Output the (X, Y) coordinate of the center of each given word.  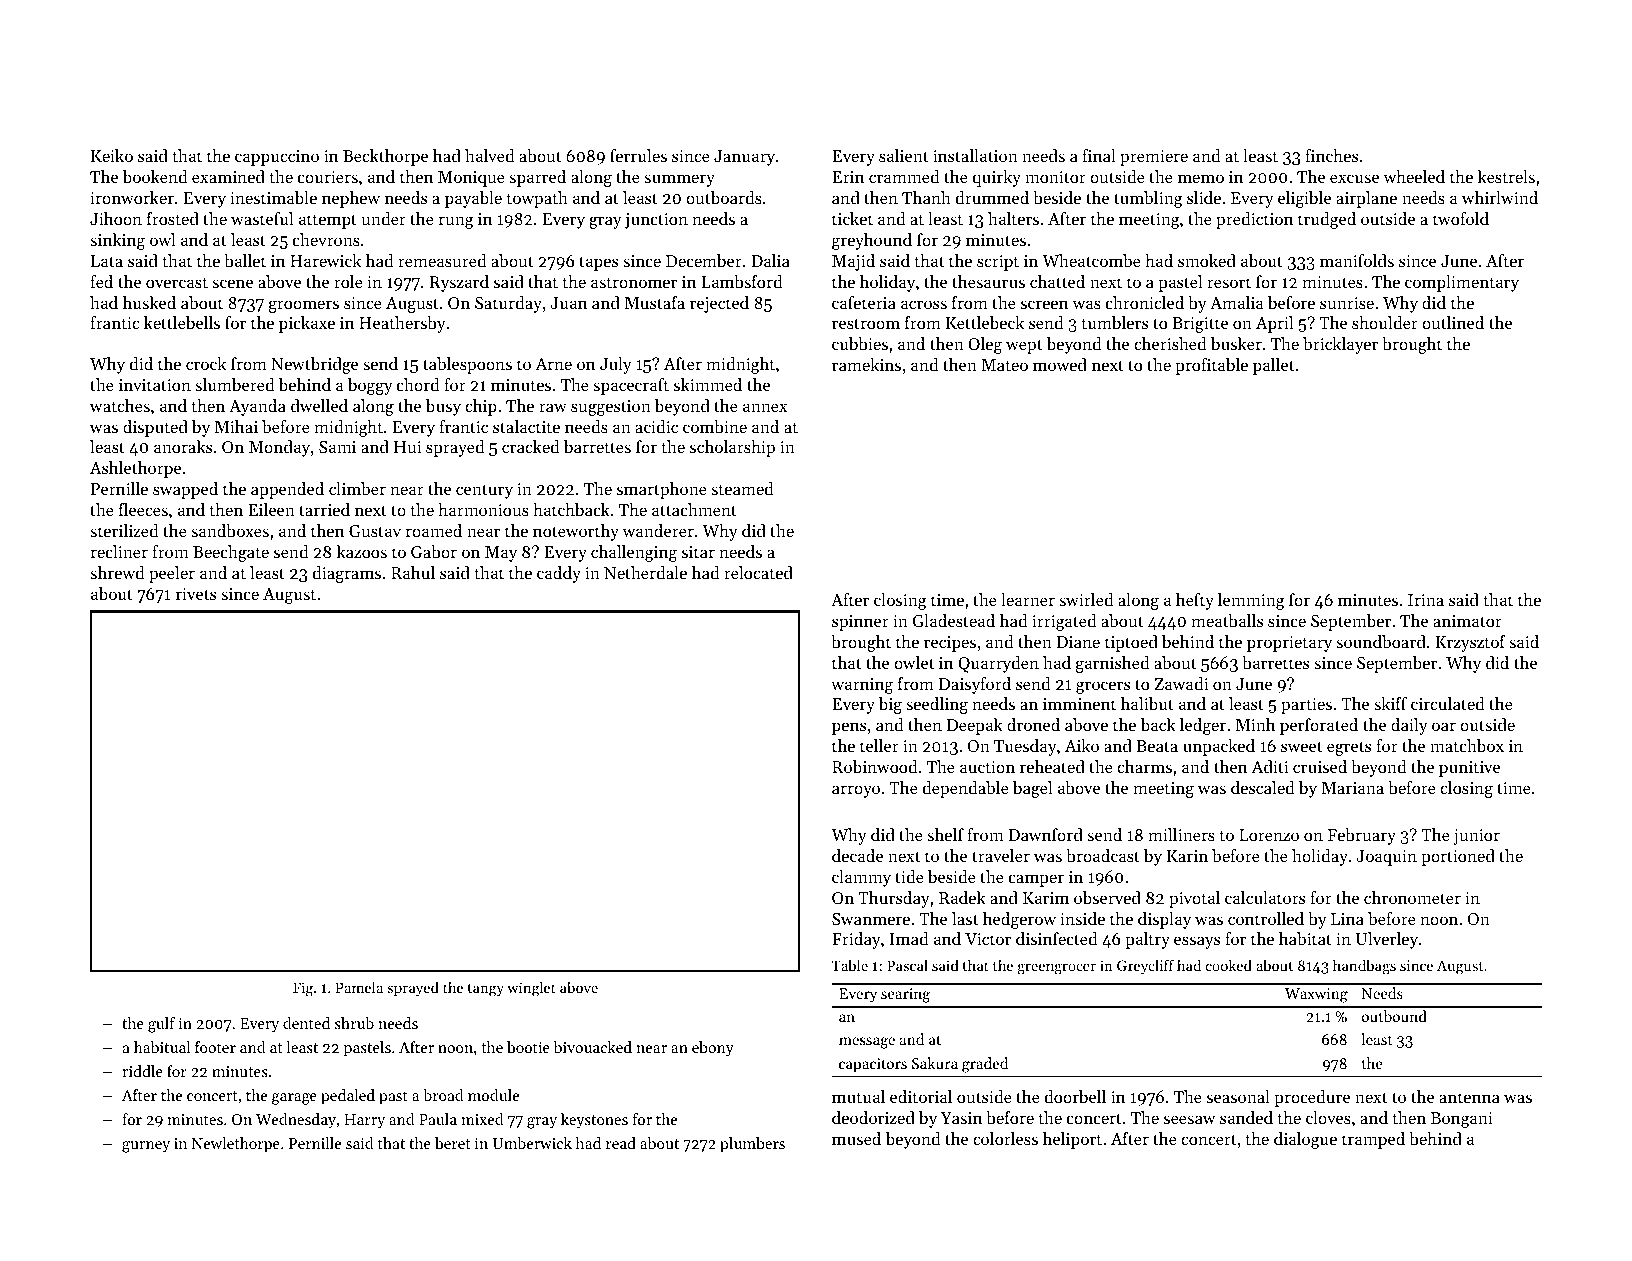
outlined (1453, 322)
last (965, 918)
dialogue (1305, 1140)
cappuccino (277, 158)
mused (856, 1138)
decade (857, 855)
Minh (1255, 724)
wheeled (1414, 176)
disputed (155, 428)
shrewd (117, 572)
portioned (1458, 857)
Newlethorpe (236, 1145)
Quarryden (998, 664)
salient (903, 155)
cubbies (860, 343)
